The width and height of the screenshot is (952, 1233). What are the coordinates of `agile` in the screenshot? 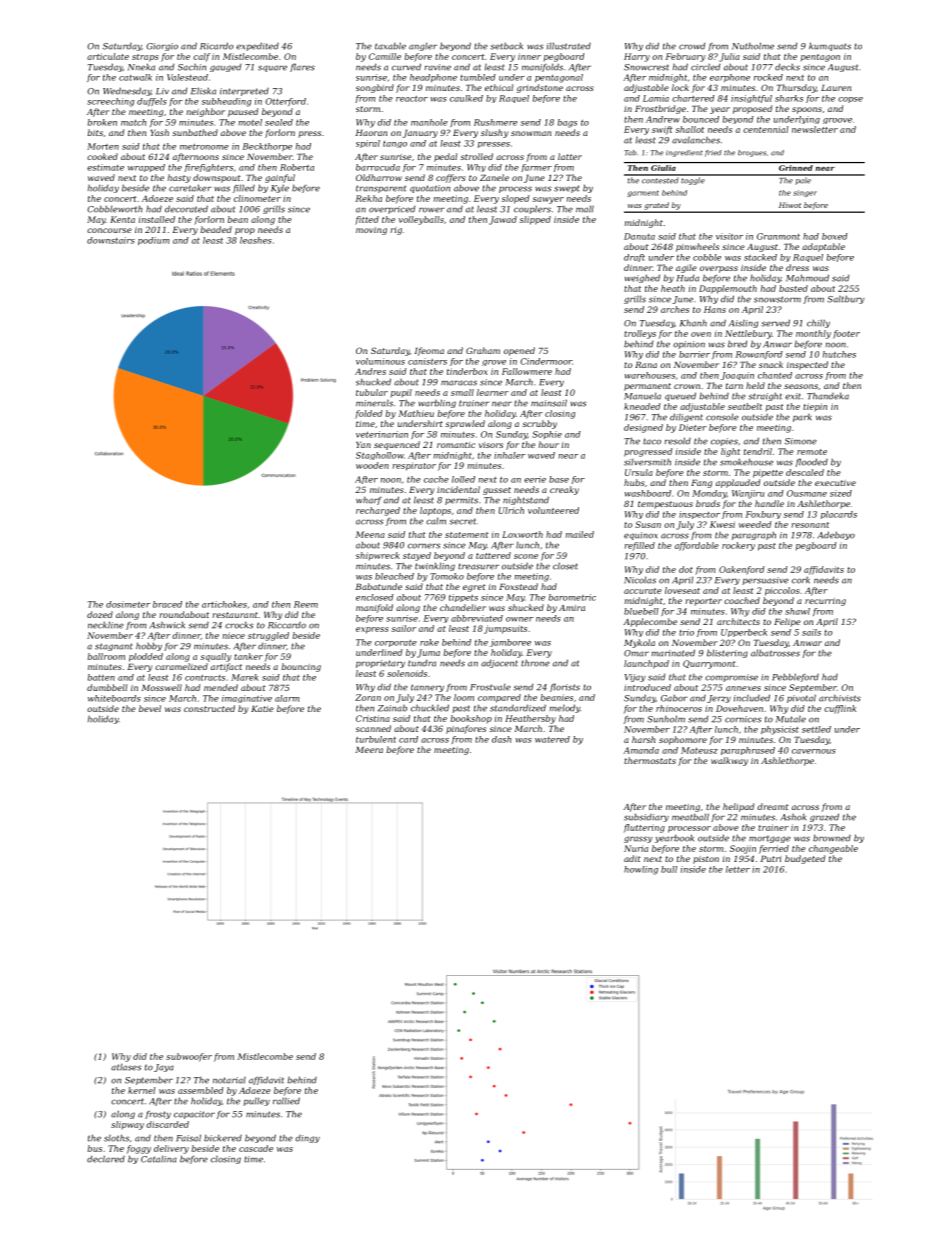 It's located at (686, 268).
